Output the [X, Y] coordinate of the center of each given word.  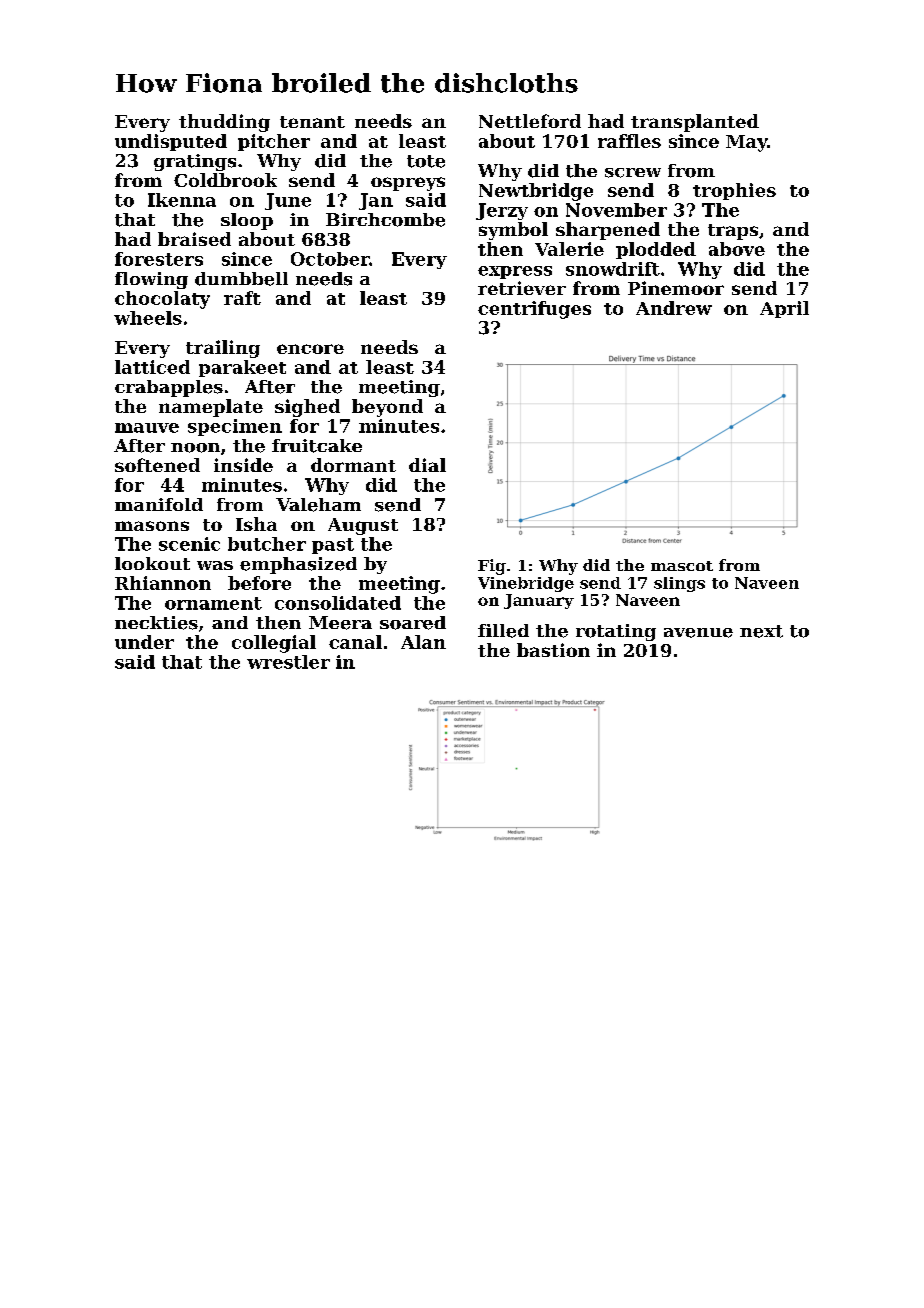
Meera [340, 623]
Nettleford [530, 121]
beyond [387, 408]
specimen [235, 427]
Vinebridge [526, 584]
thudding [224, 123]
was [215, 565]
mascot [682, 566]
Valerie [569, 249]
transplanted [695, 123]
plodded [656, 250]
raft [242, 298]
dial [427, 465]
